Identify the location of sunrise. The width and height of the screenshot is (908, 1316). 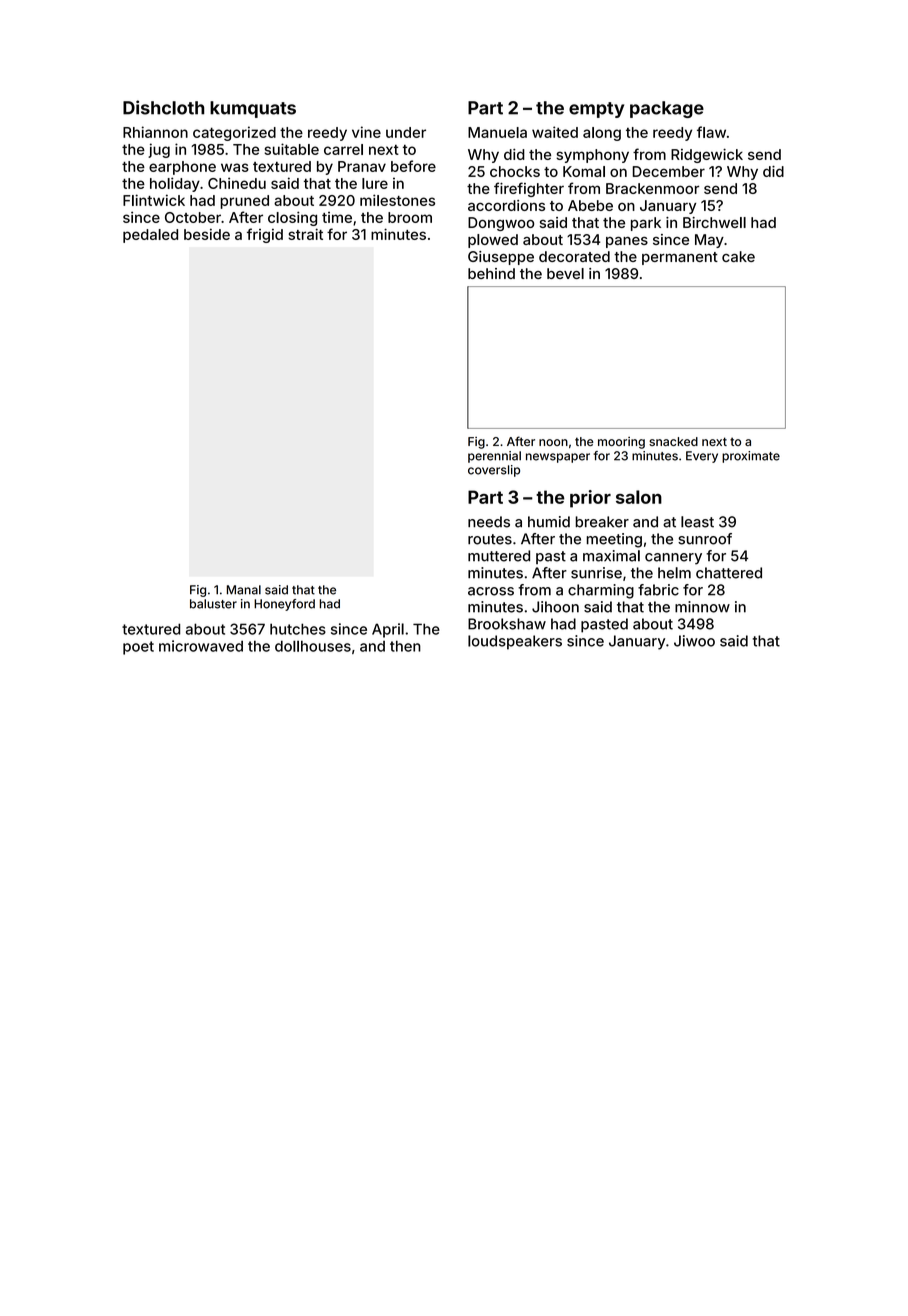
(596, 573).
